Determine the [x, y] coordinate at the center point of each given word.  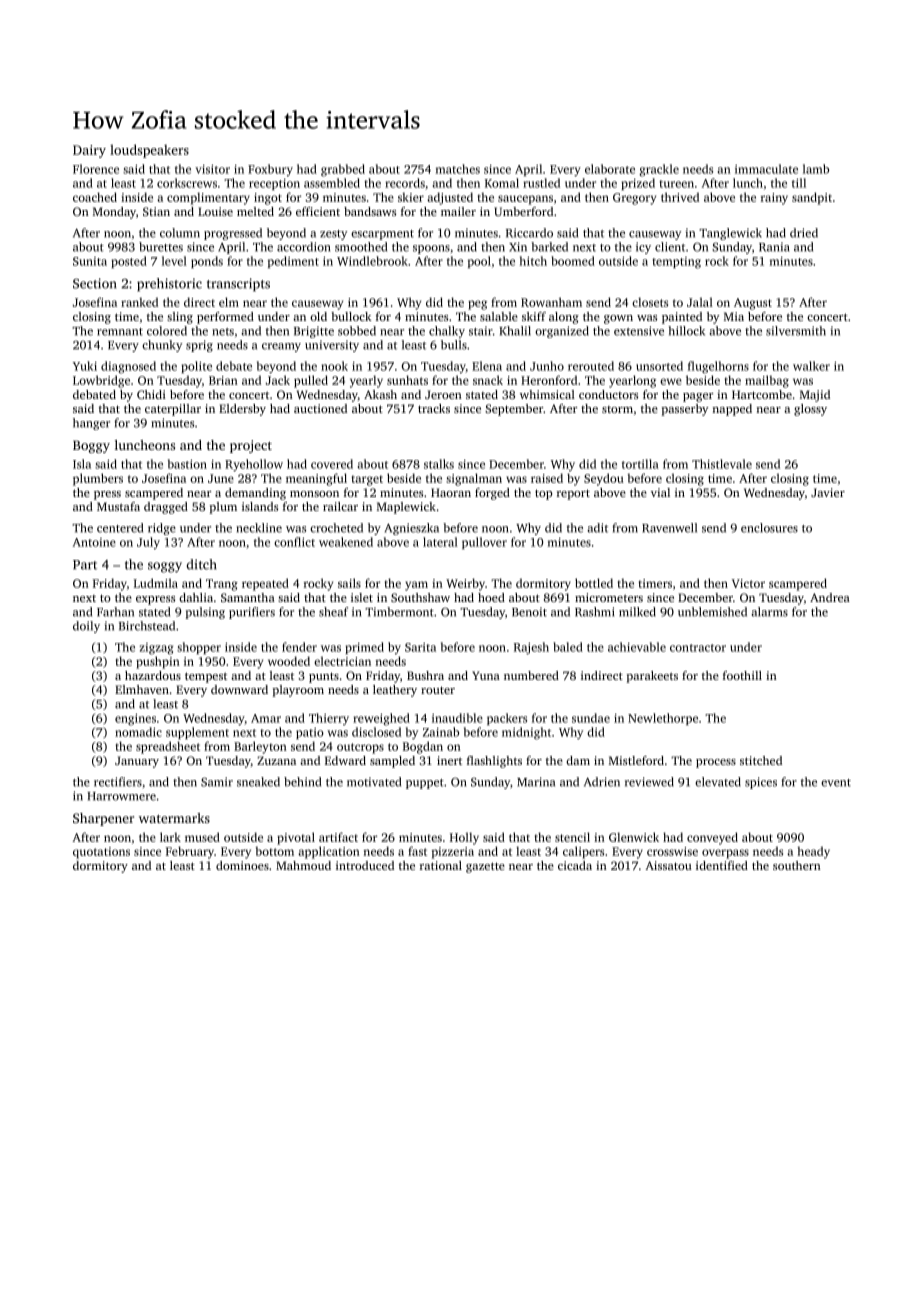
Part [85, 565]
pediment [293, 262]
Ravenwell [669, 528]
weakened [346, 542]
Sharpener [103, 819]
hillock [686, 331]
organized [562, 332]
